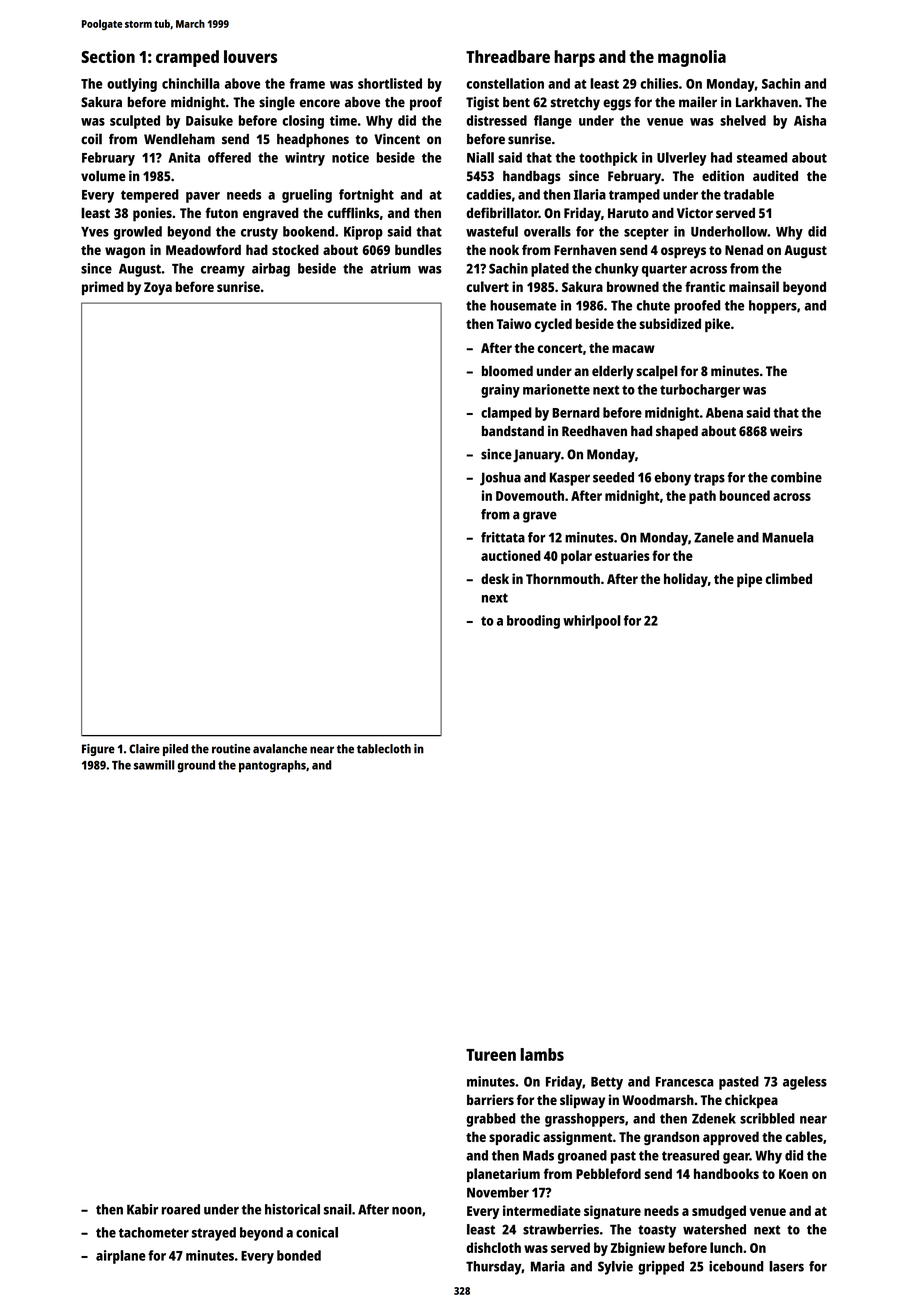 The image size is (908, 1316). Describe the element at coordinates (187, 58) in the screenshot. I see `cramped` at that location.
